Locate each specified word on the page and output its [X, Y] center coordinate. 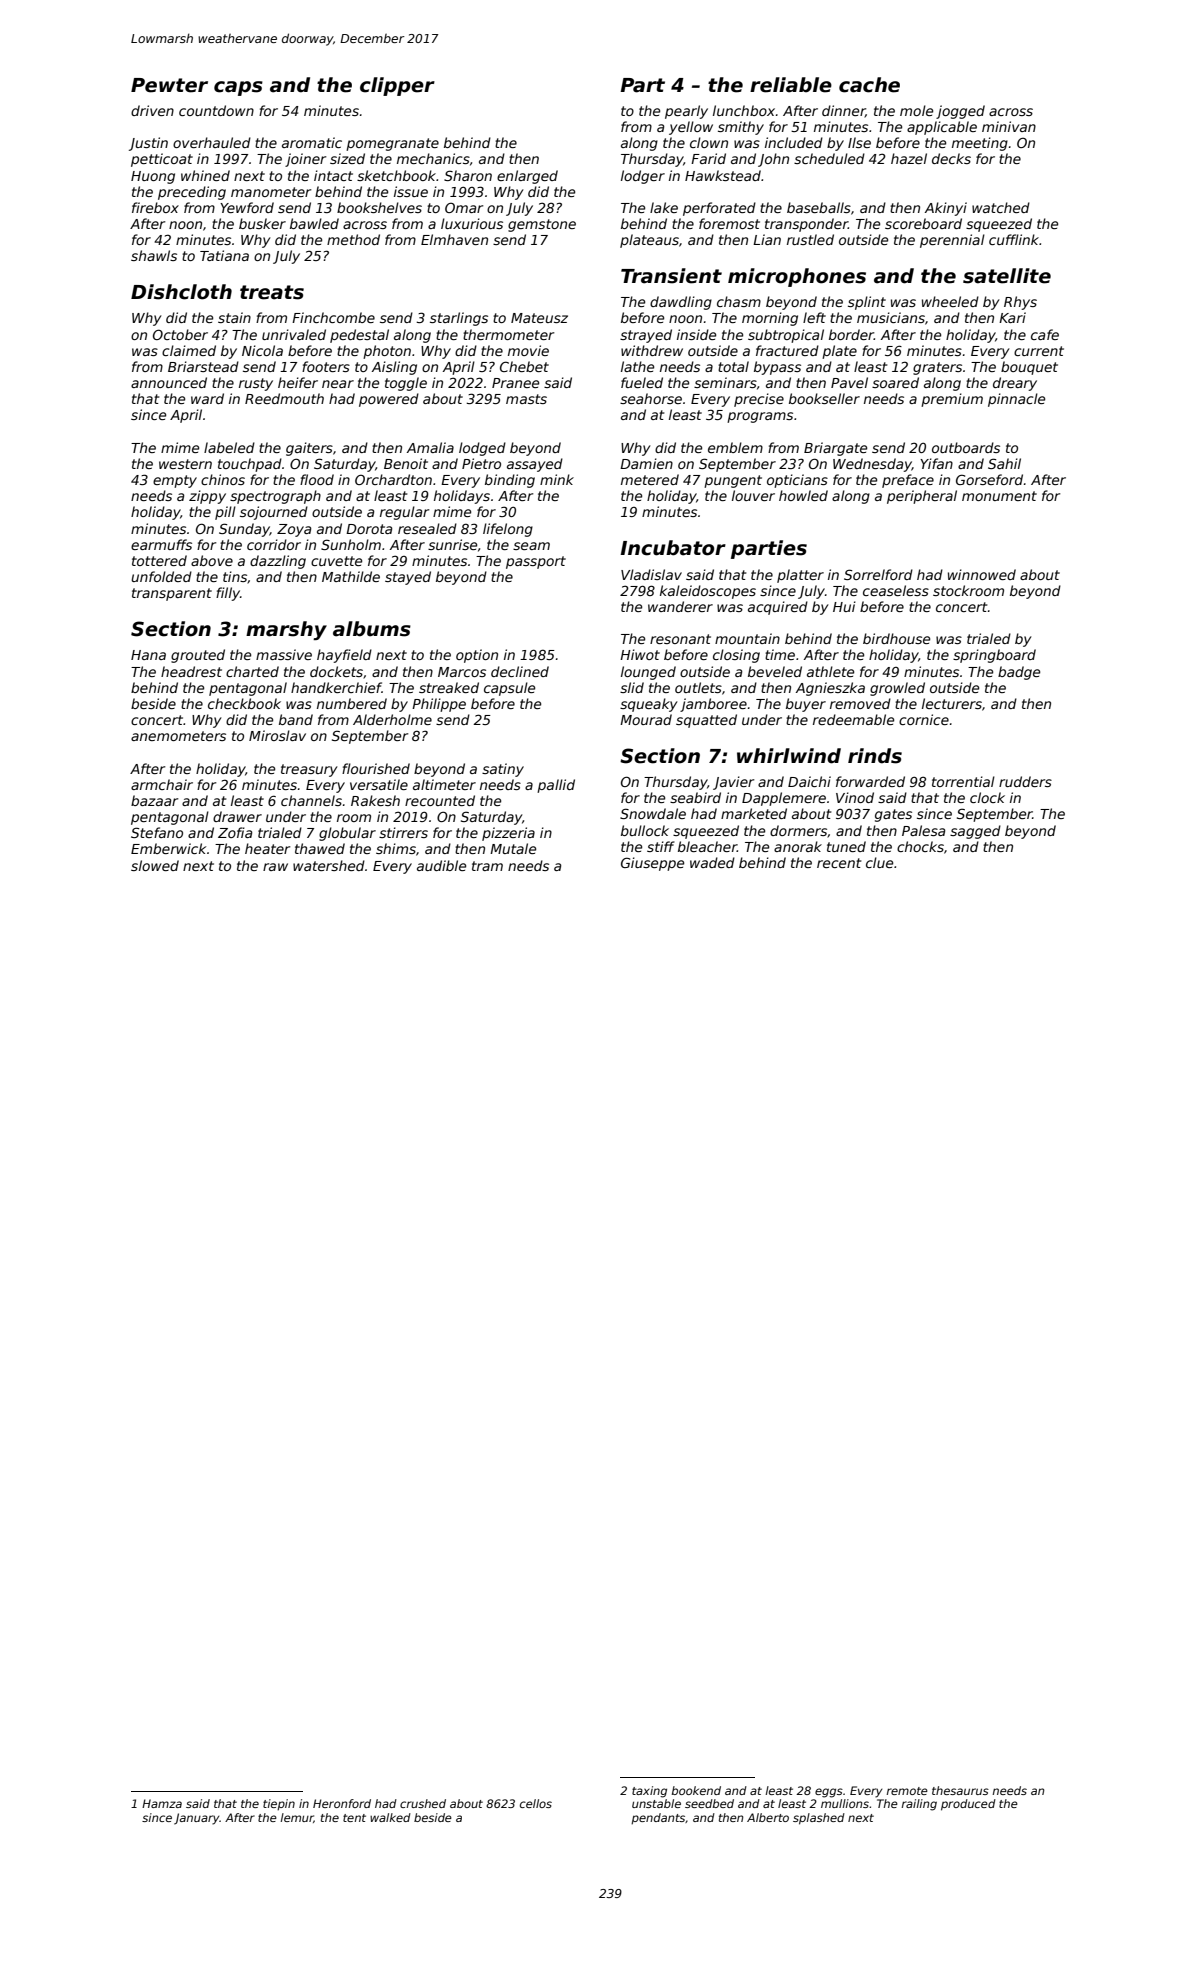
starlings [459, 319]
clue [879, 862]
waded [712, 862]
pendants [658, 1819]
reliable [791, 85]
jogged [960, 112]
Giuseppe [652, 864]
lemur [297, 1818]
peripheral [922, 497]
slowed [155, 865]
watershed [329, 865]
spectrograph [275, 497]
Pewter [169, 85]
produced [968, 1805]
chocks [920, 846]
